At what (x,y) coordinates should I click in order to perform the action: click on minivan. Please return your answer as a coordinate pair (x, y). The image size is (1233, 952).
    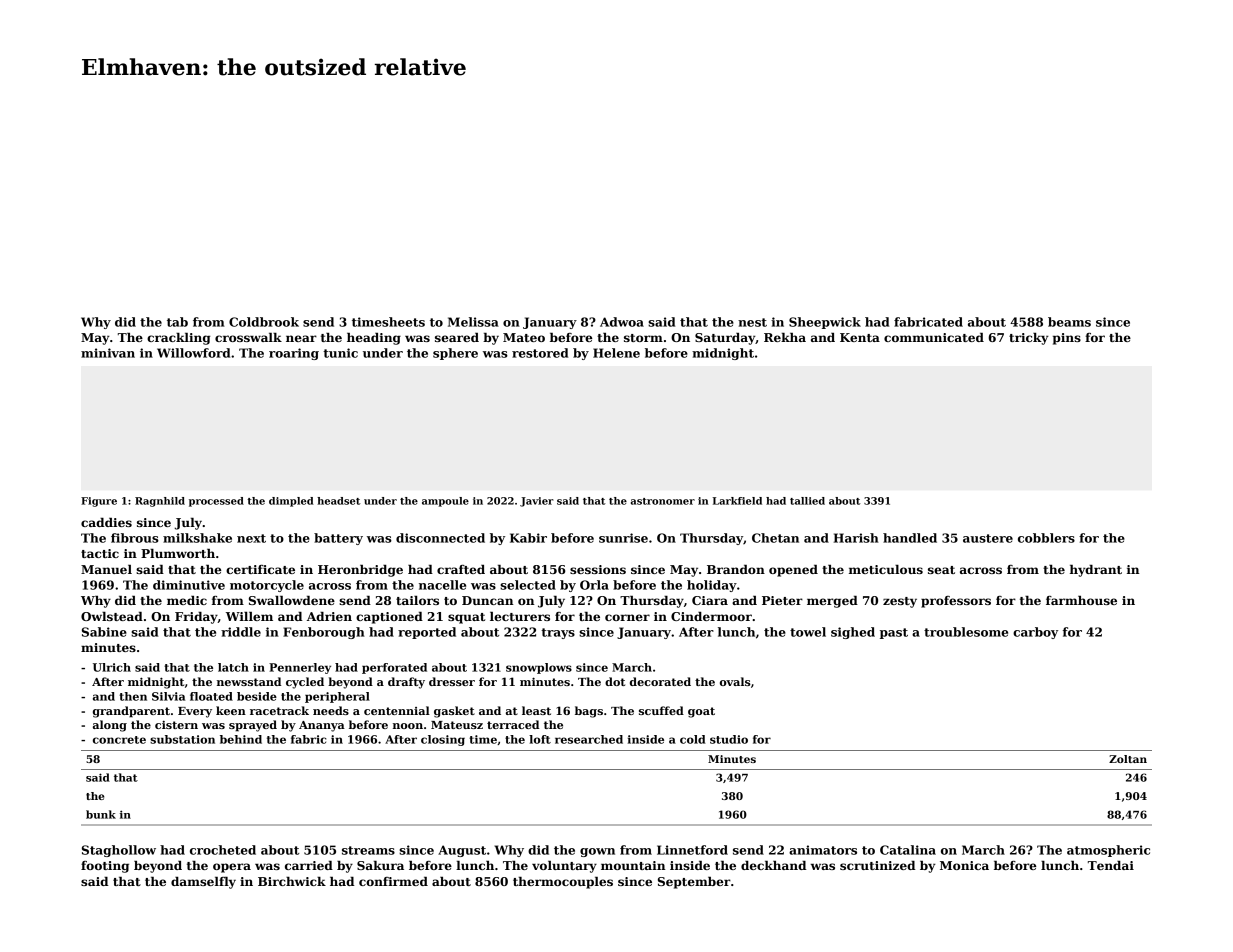
    Looking at the image, I should click on (108, 353).
